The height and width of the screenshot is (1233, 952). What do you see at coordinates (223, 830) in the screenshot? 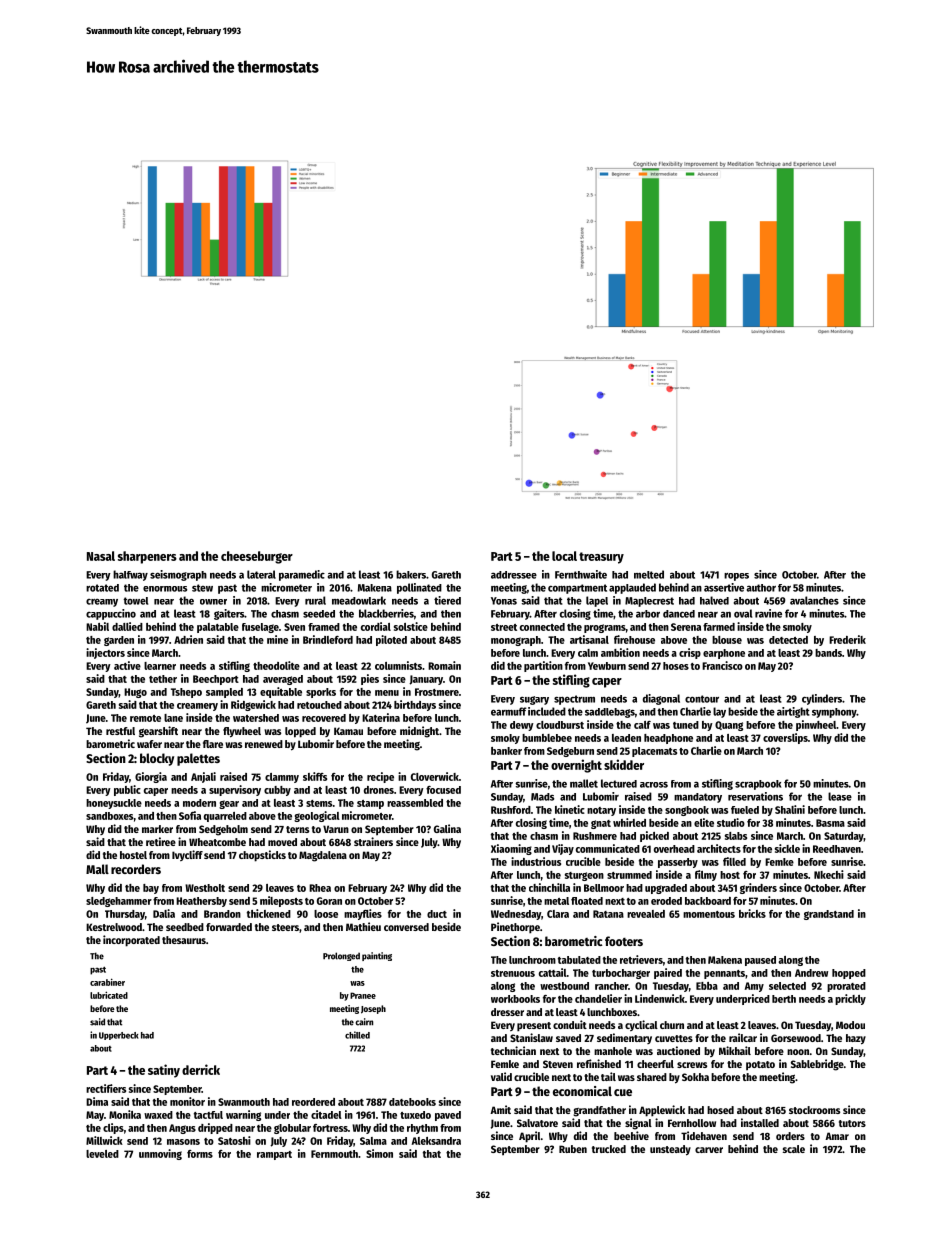
I see `Sedgeholm` at bounding box center [223, 830].
